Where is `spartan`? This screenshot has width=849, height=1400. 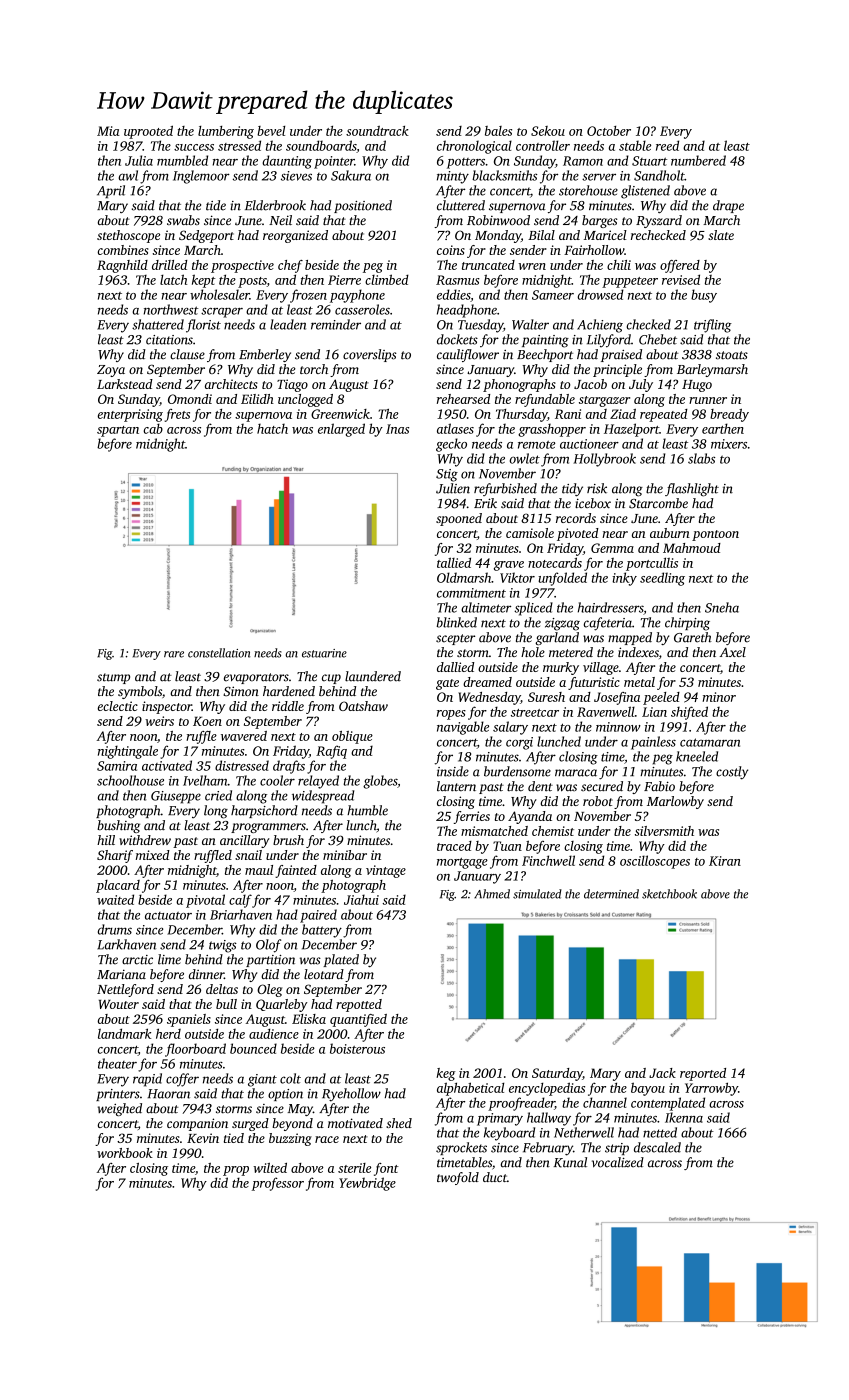 spartan is located at coordinates (118, 431).
